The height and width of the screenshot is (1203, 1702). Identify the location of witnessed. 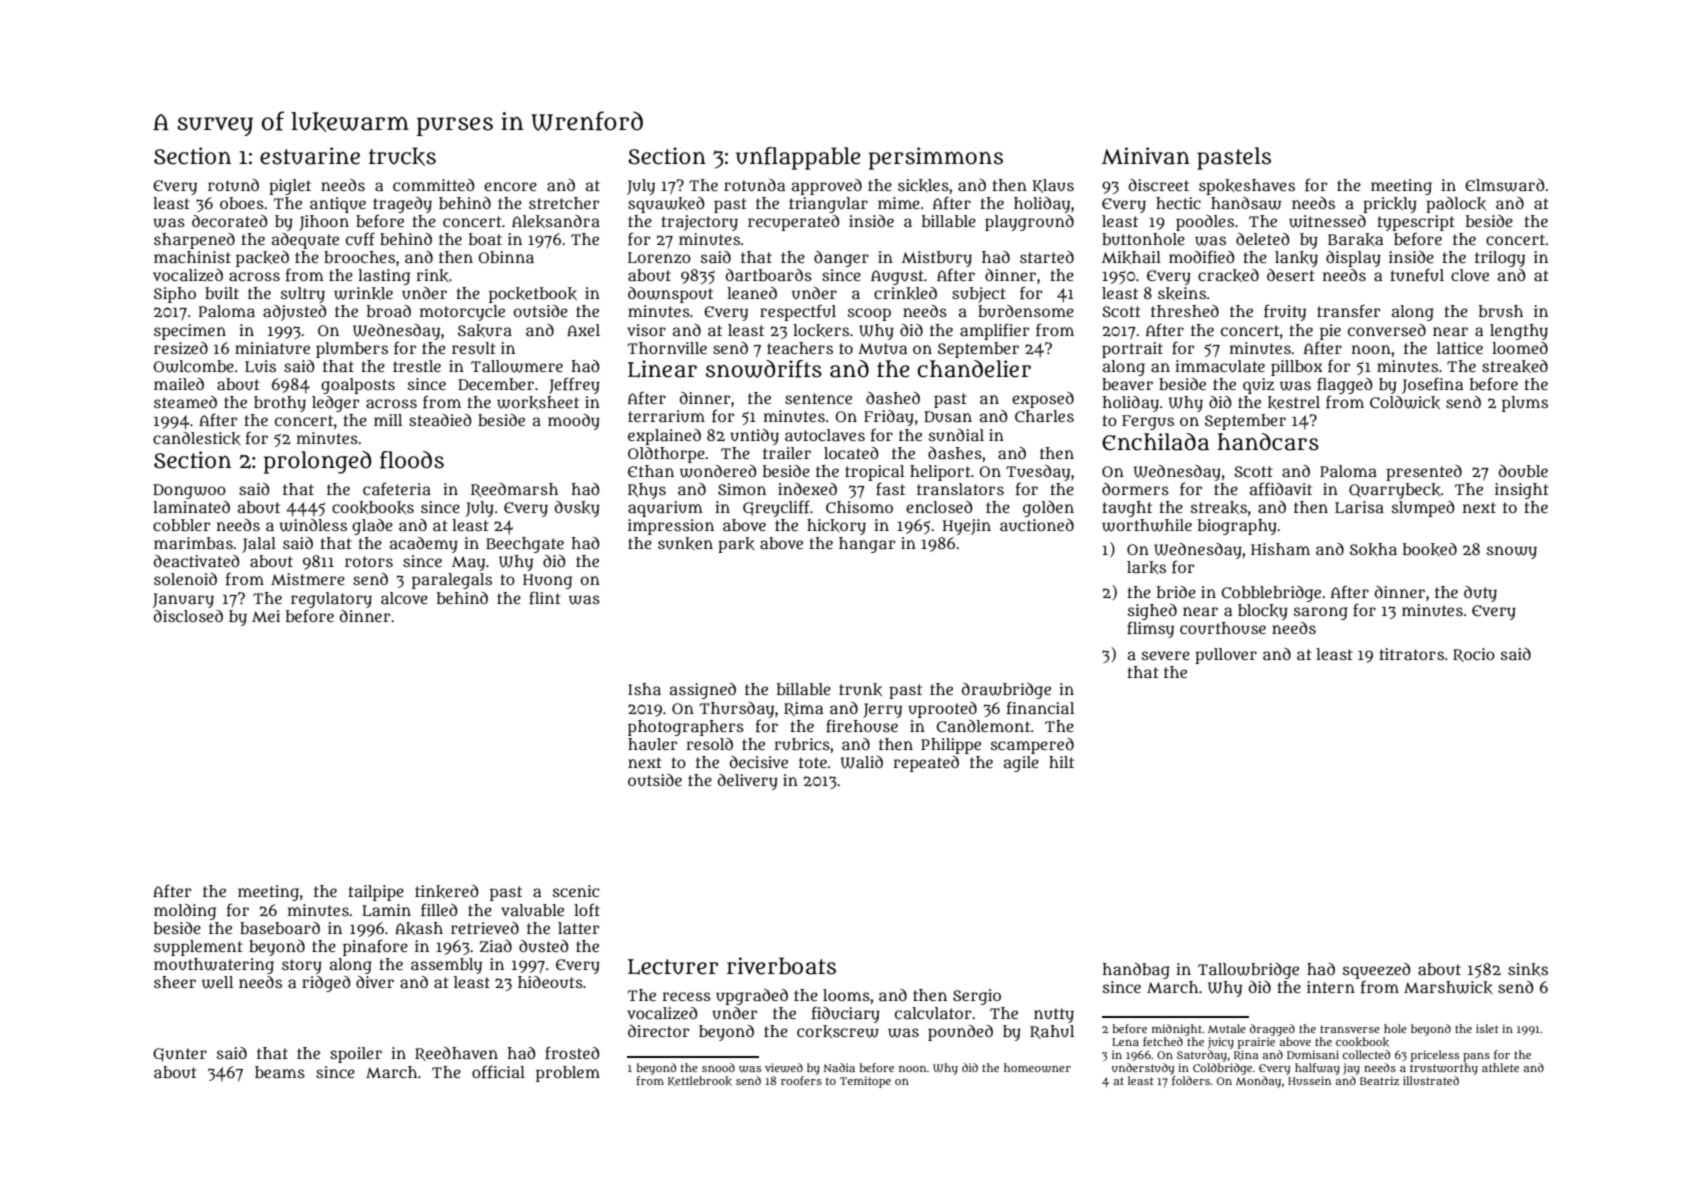
(1327, 221).
